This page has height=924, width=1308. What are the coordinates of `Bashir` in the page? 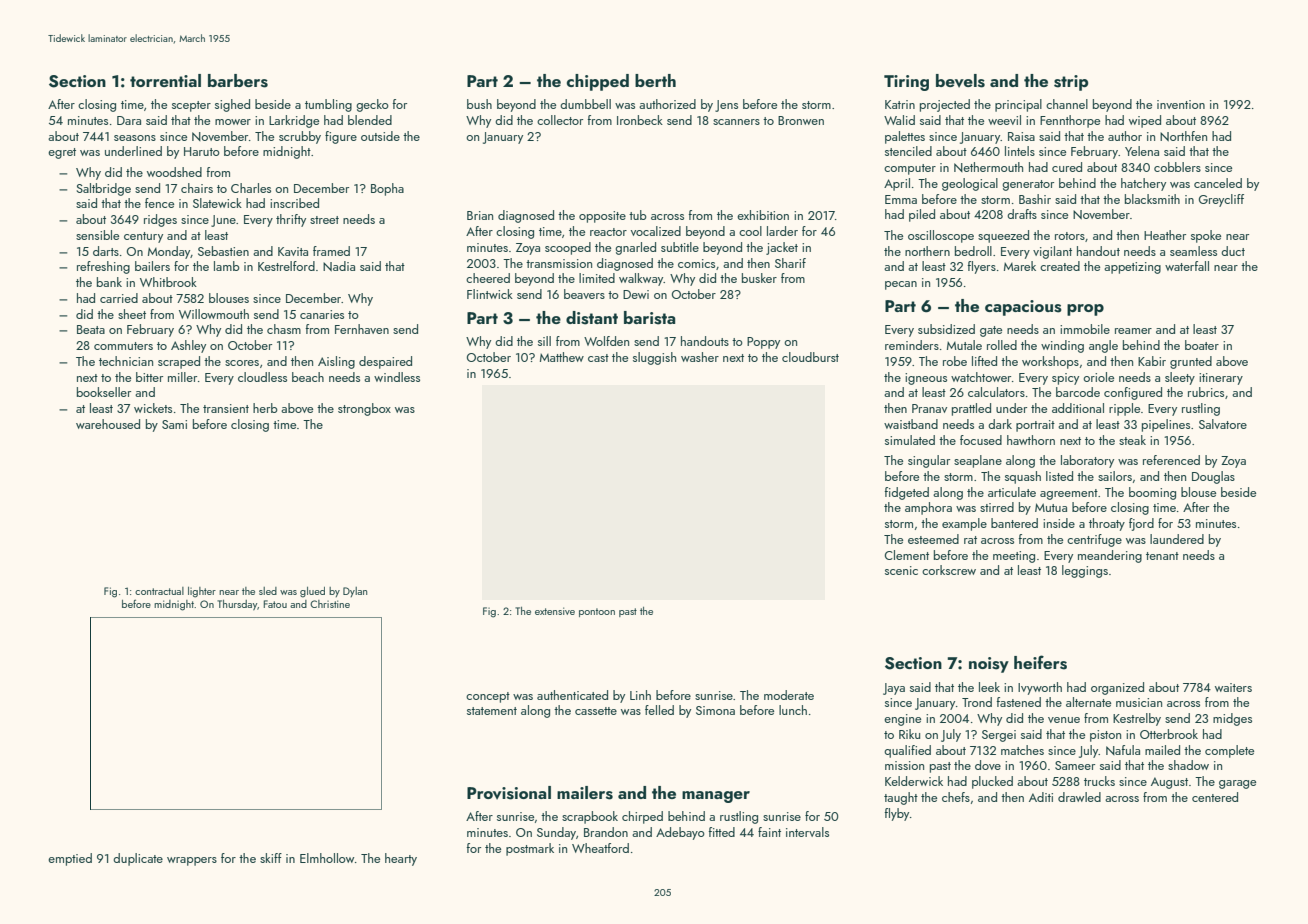 It's located at (1035, 199).
